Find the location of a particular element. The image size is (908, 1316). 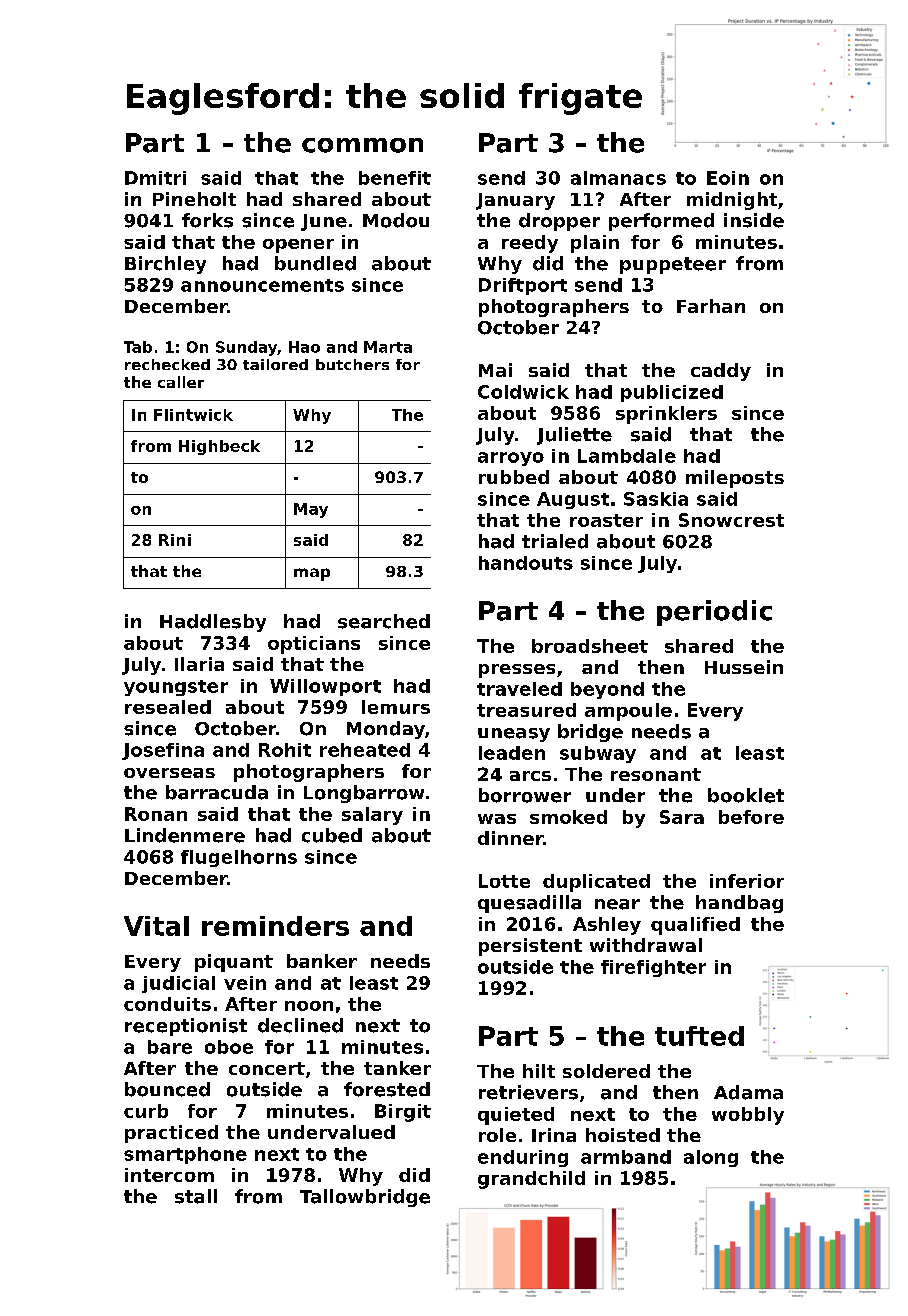

along is located at coordinates (711, 1158).
